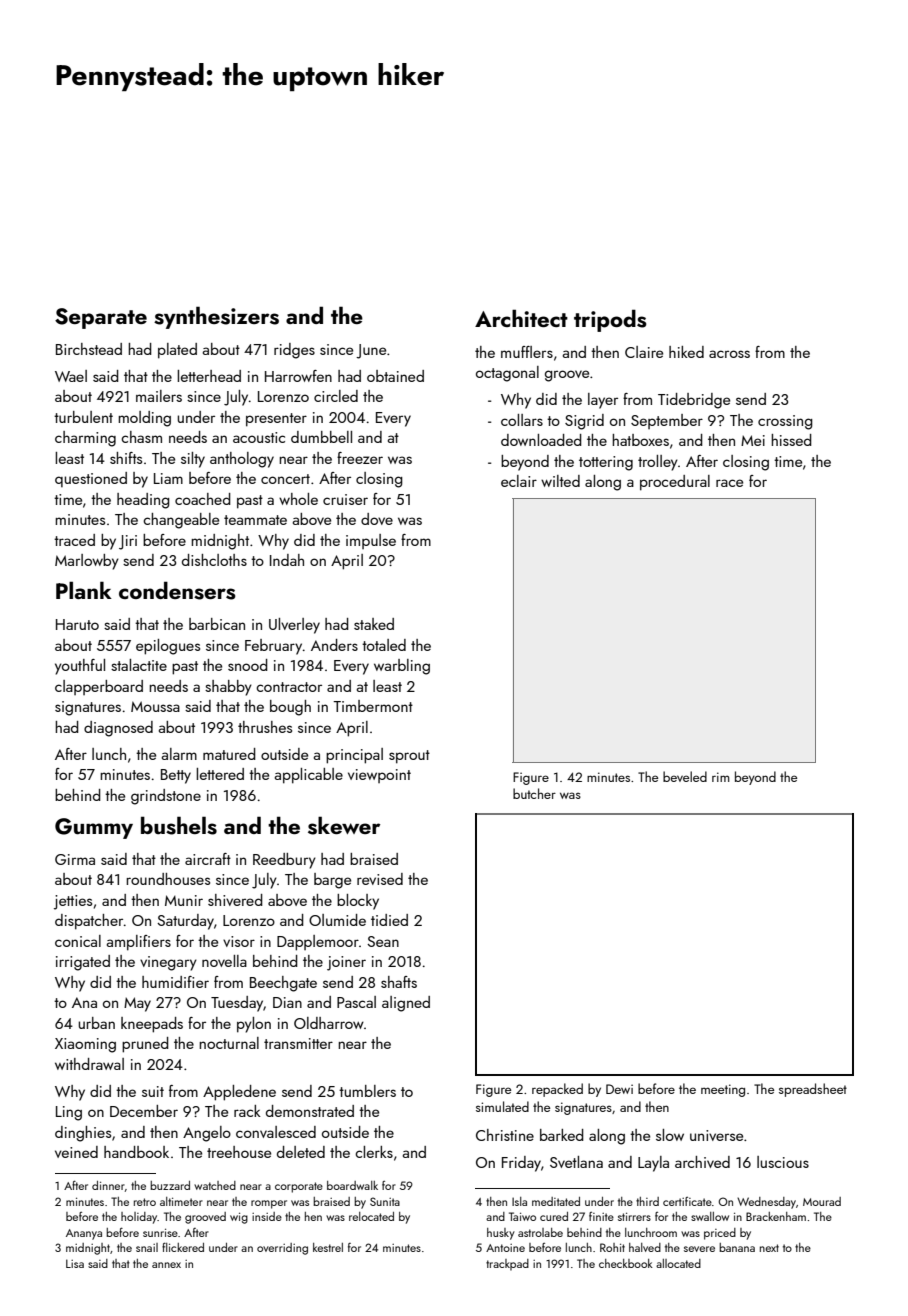 This screenshot has width=908, height=1316. Describe the element at coordinates (822, 1201) in the screenshot. I see `Mourad` at that location.
